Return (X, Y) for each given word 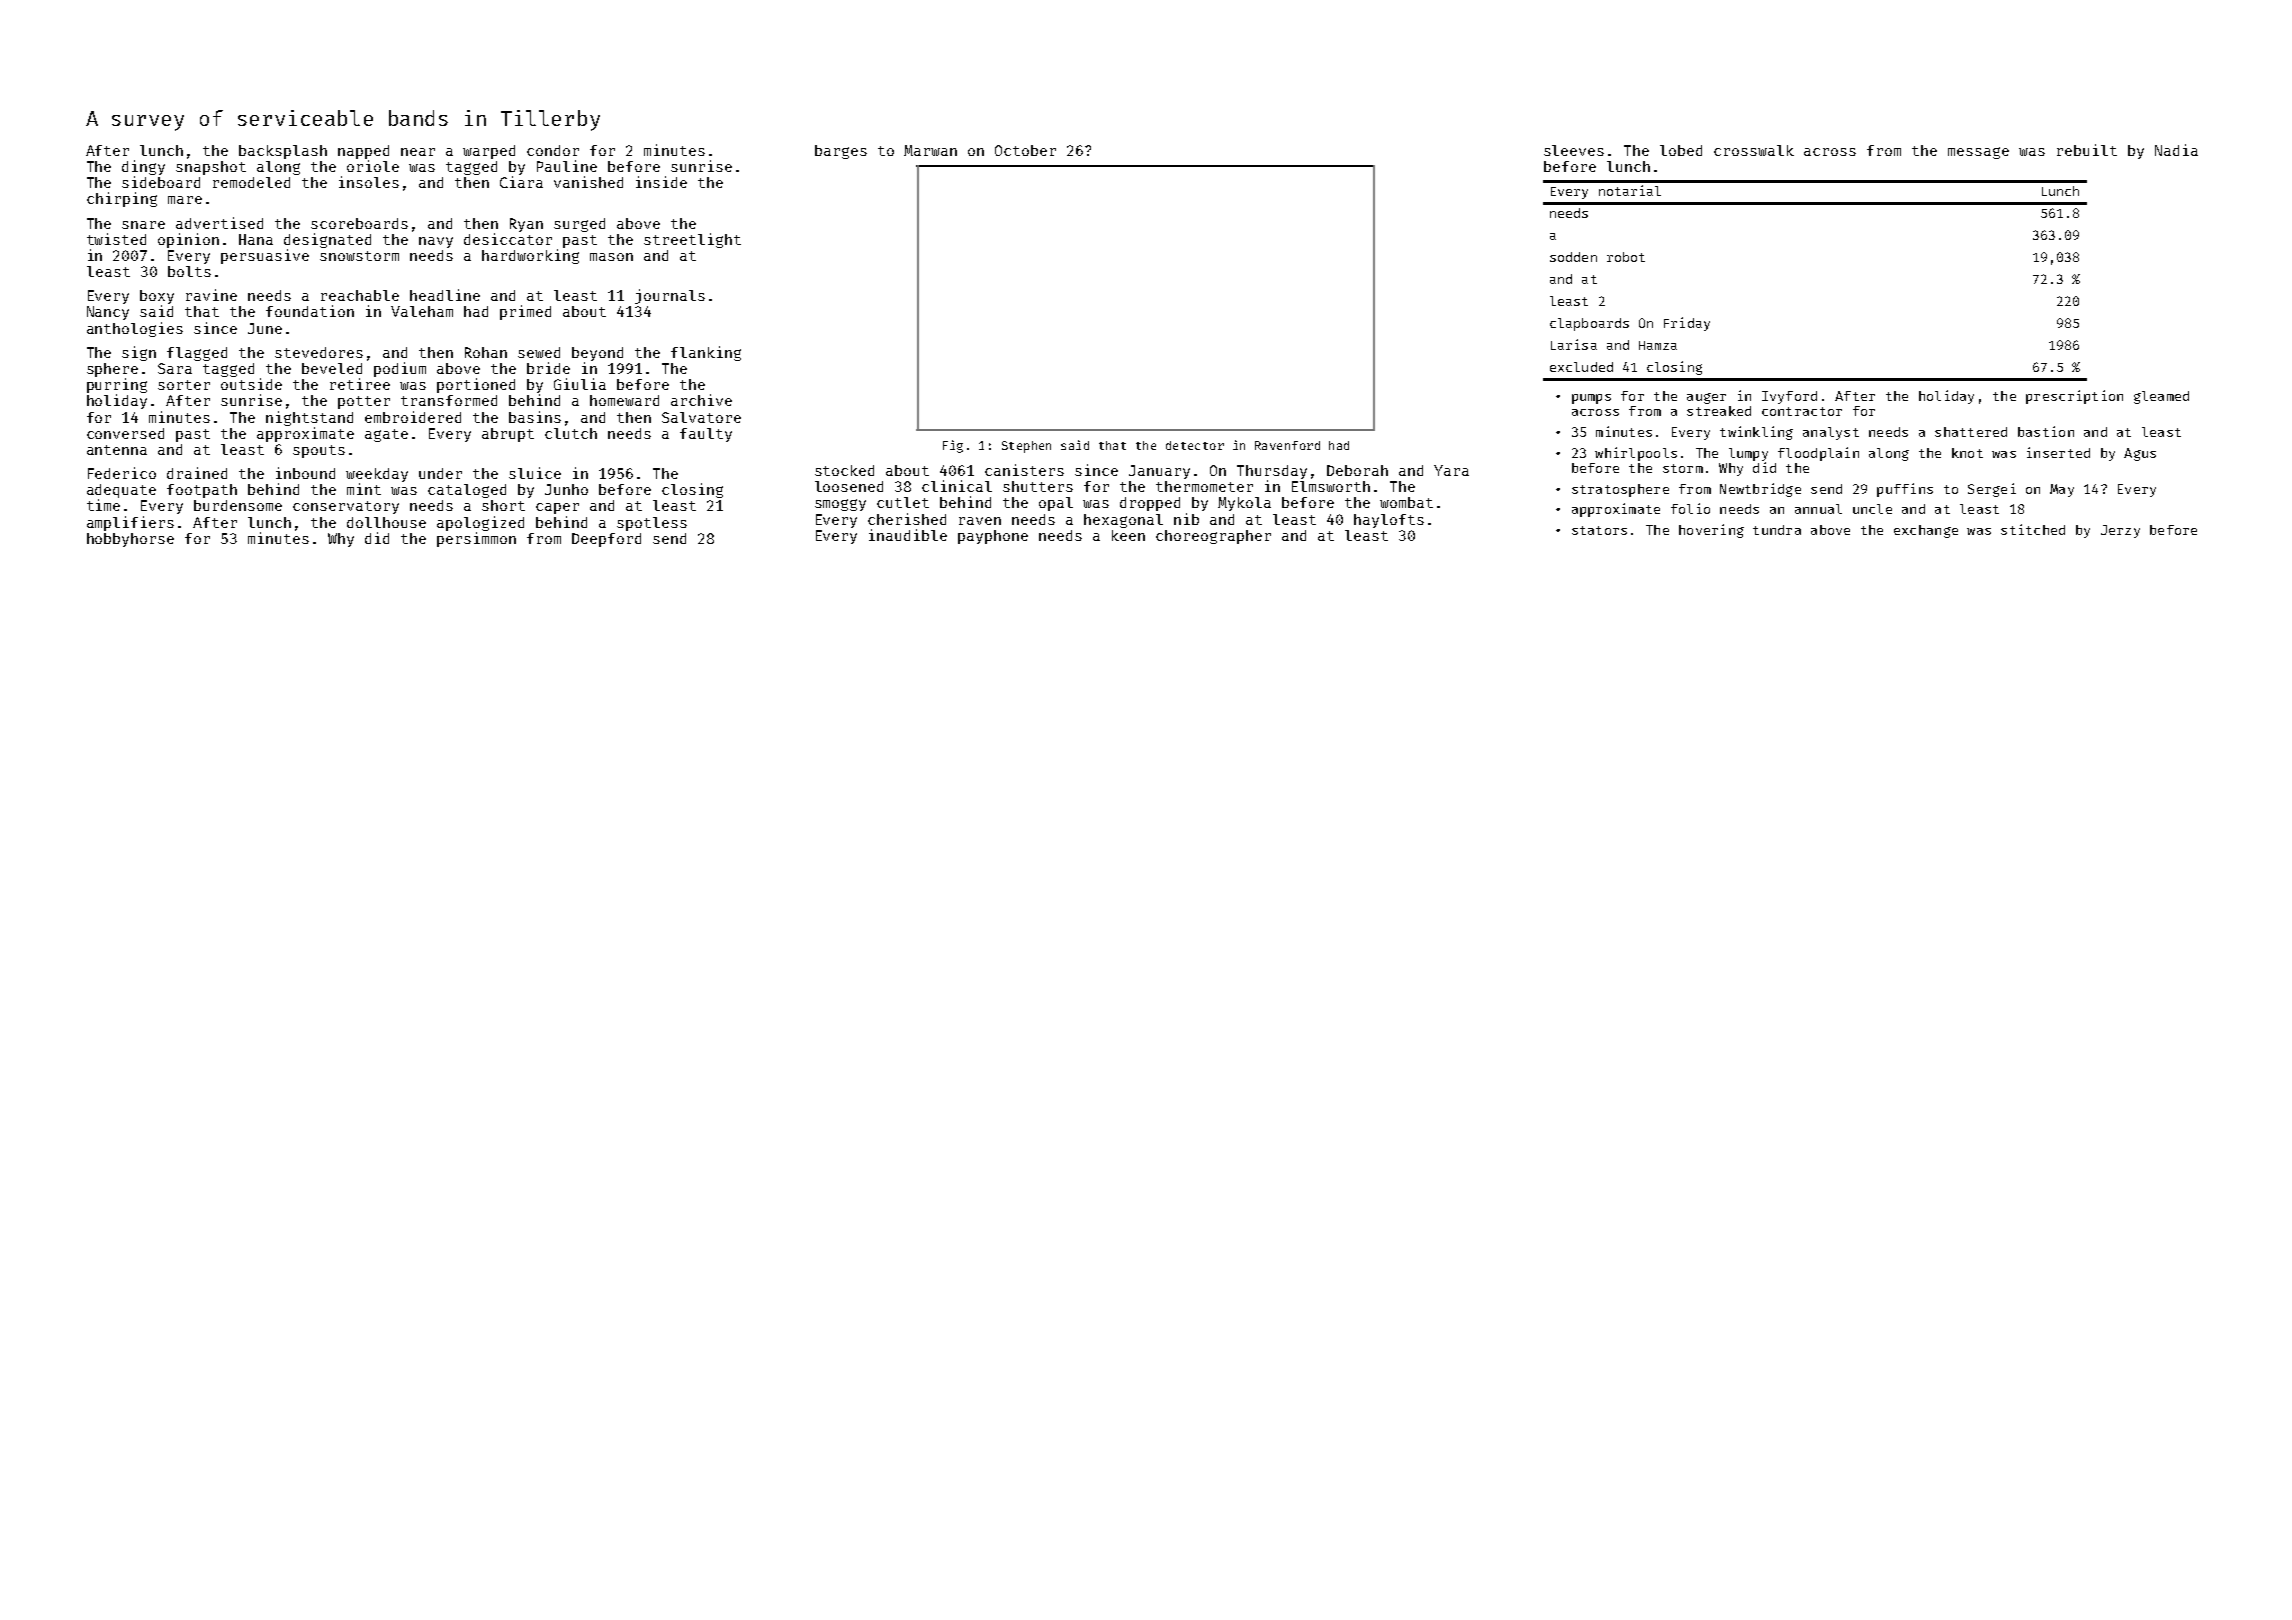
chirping (122, 199)
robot (1626, 257)
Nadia (2176, 150)
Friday (1687, 324)
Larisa (1574, 344)
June (265, 328)
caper (557, 508)
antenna (117, 450)
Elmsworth (1331, 486)
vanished (588, 182)
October (1025, 150)
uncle (1872, 509)
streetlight (692, 240)
